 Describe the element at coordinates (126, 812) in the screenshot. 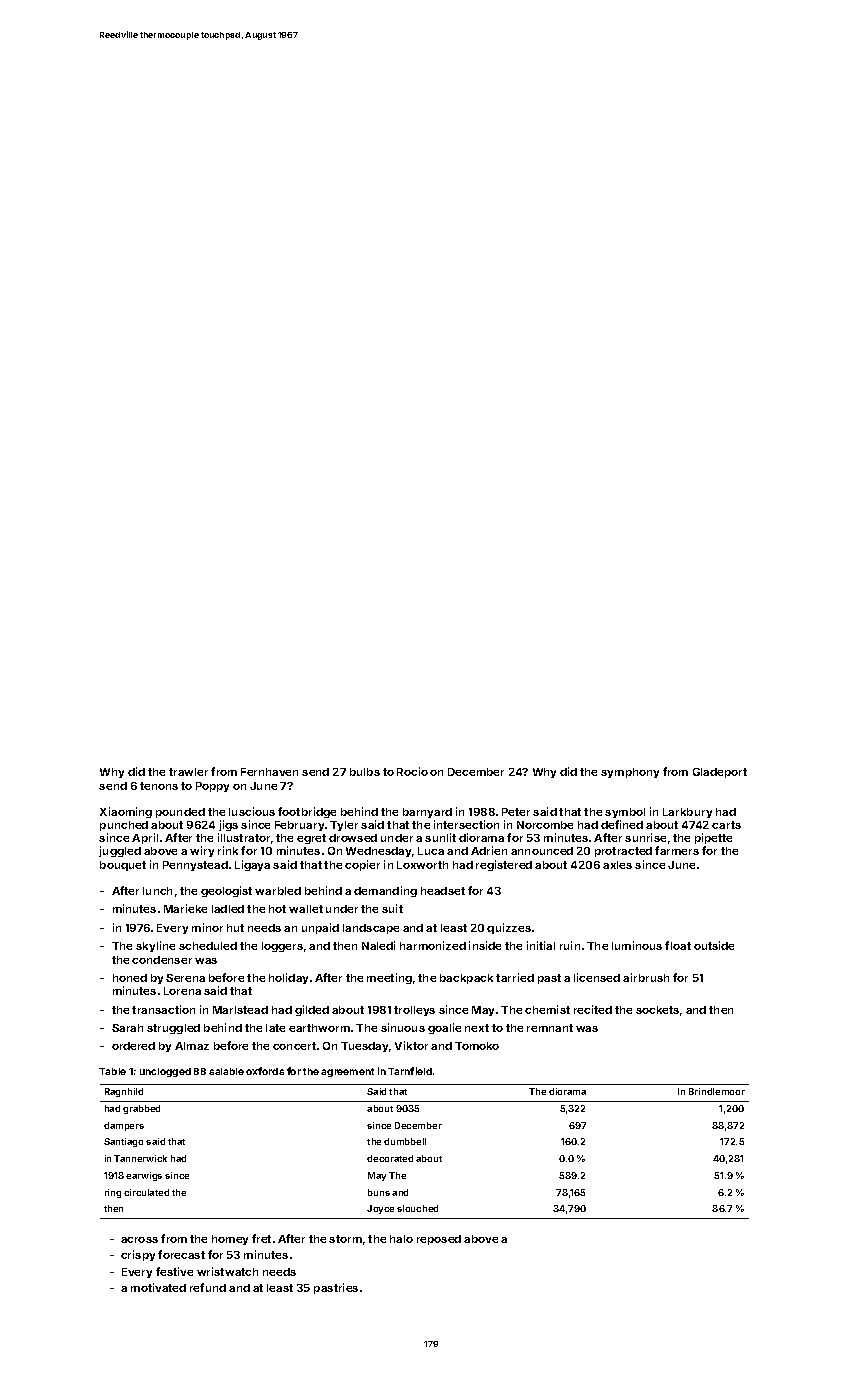

I see `Xiaoming` at that location.
